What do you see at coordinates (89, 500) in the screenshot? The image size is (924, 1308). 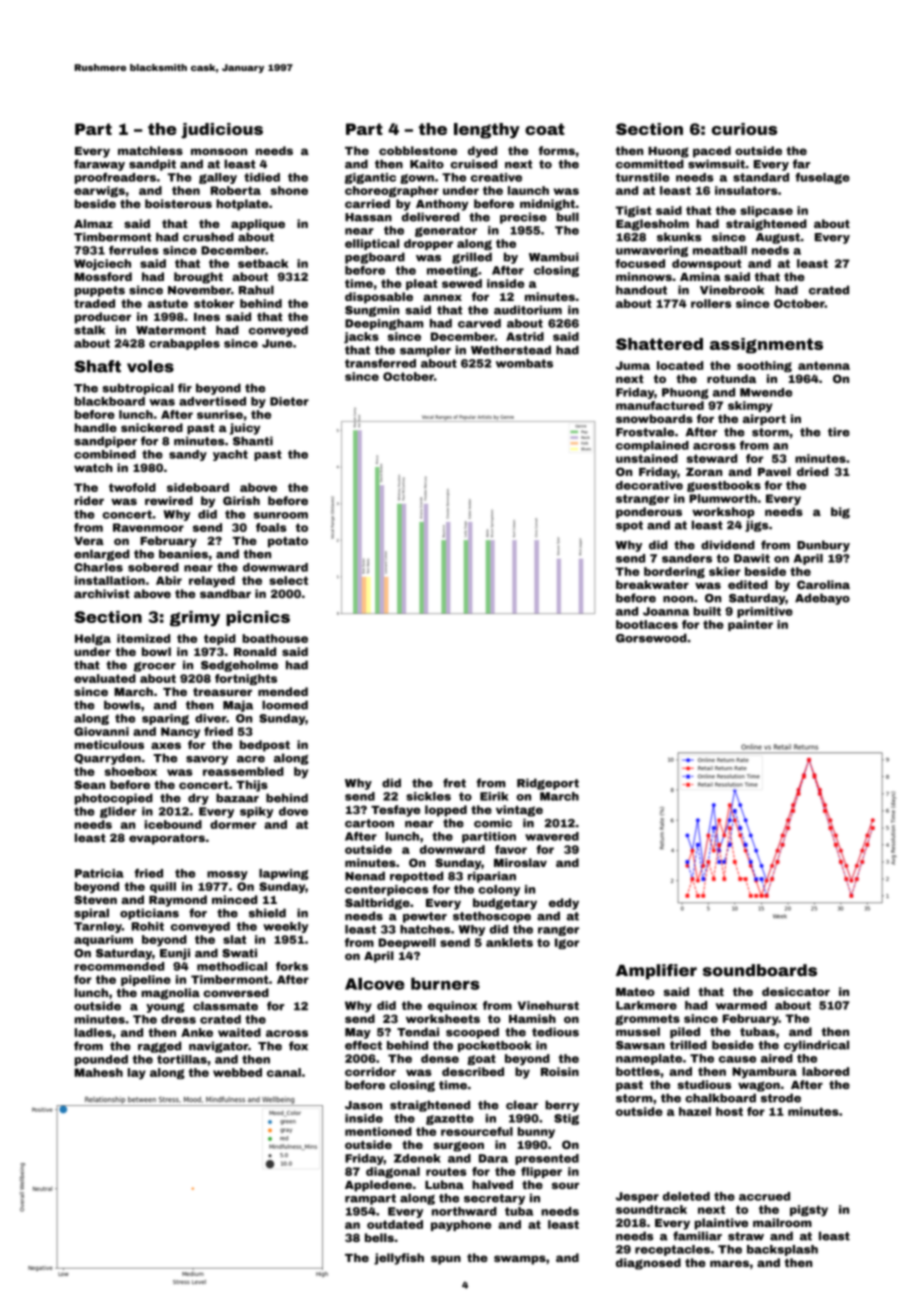 I see `rider` at bounding box center [89, 500].
